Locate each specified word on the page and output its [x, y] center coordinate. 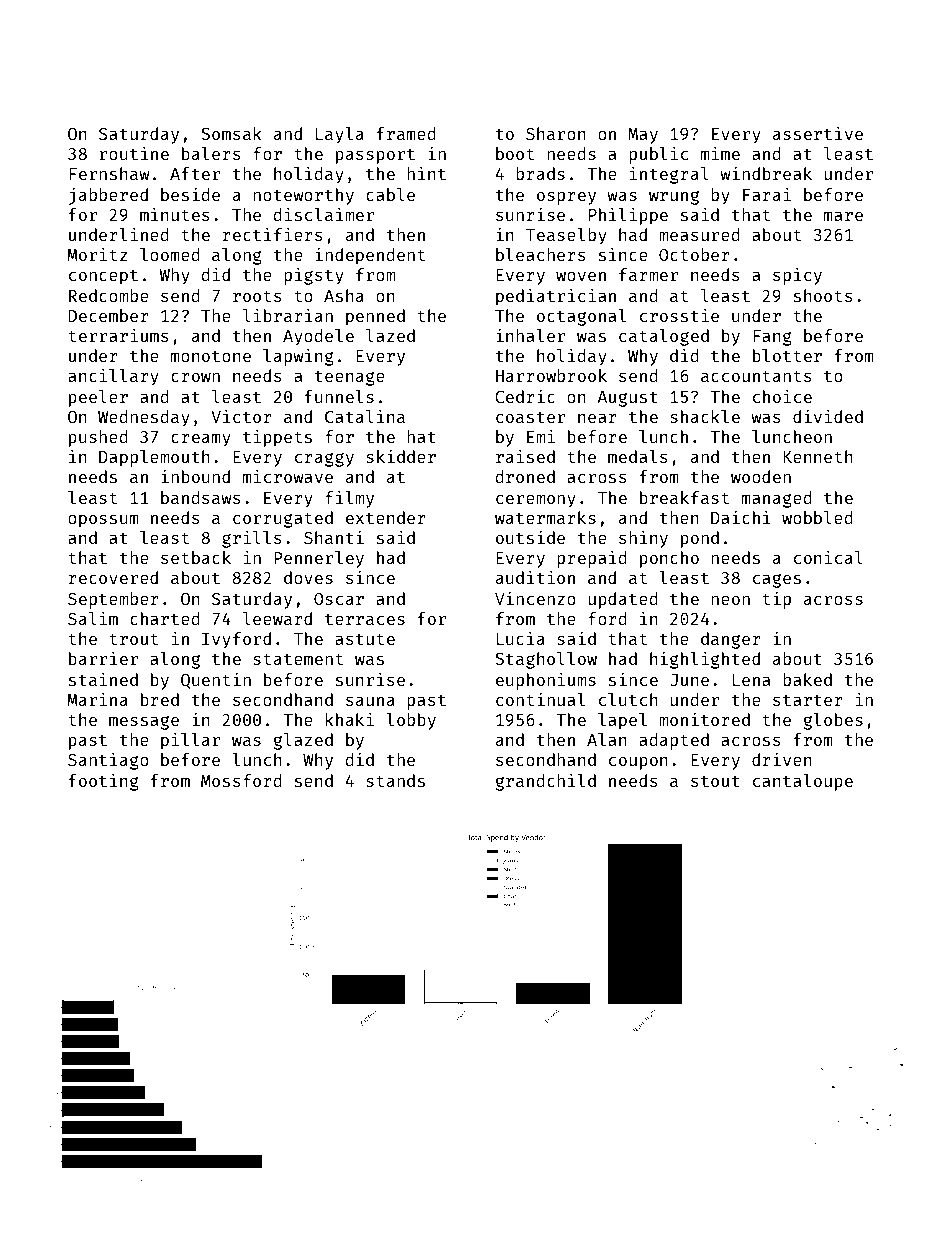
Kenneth [818, 456]
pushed [98, 438]
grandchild [545, 782]
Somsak [231, 133]
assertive [818, 133]
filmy [349, 499]
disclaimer [323, 214]
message [144, 723]
